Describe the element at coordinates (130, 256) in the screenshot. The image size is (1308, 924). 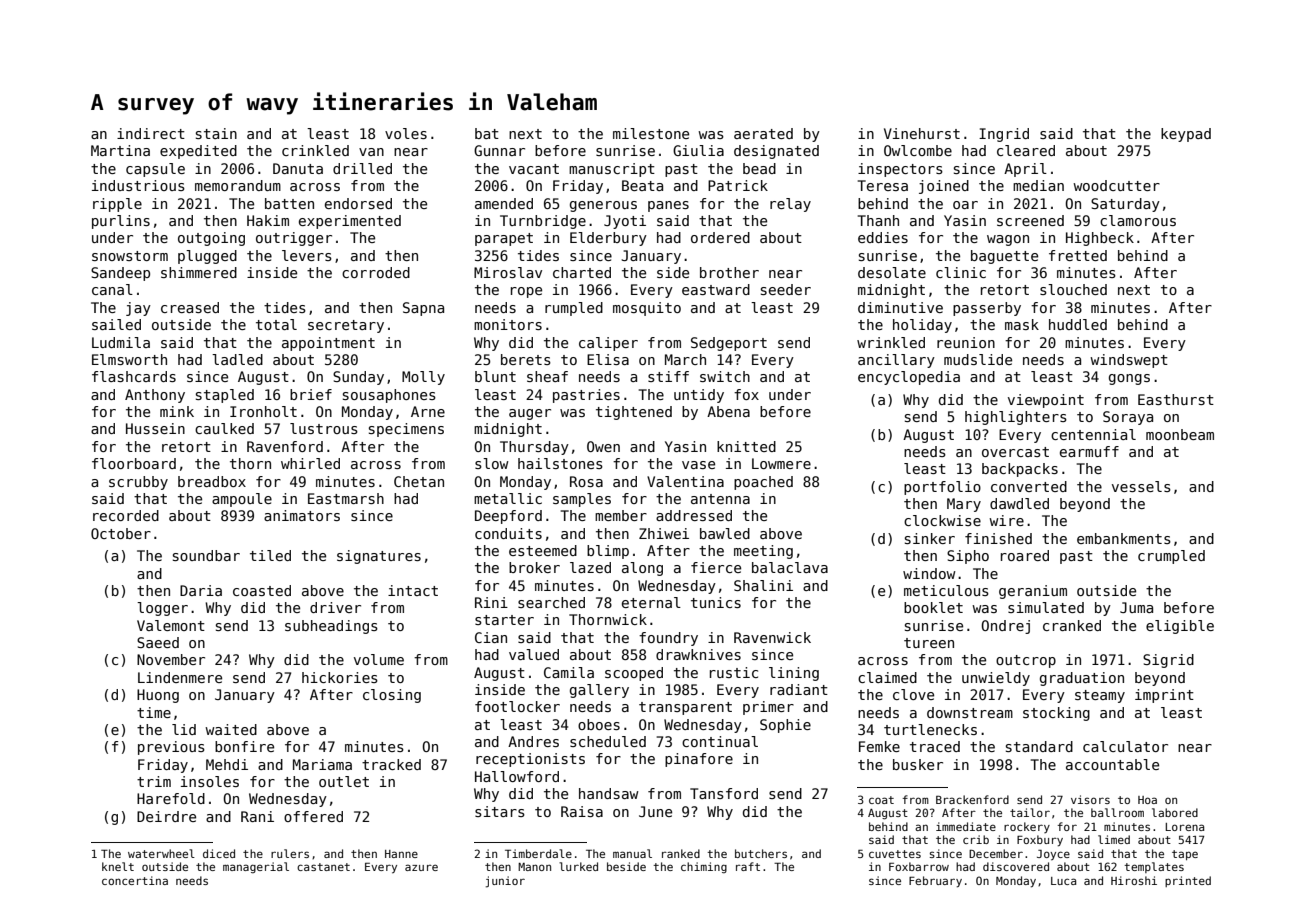
I see `snowstorm` at that location.
